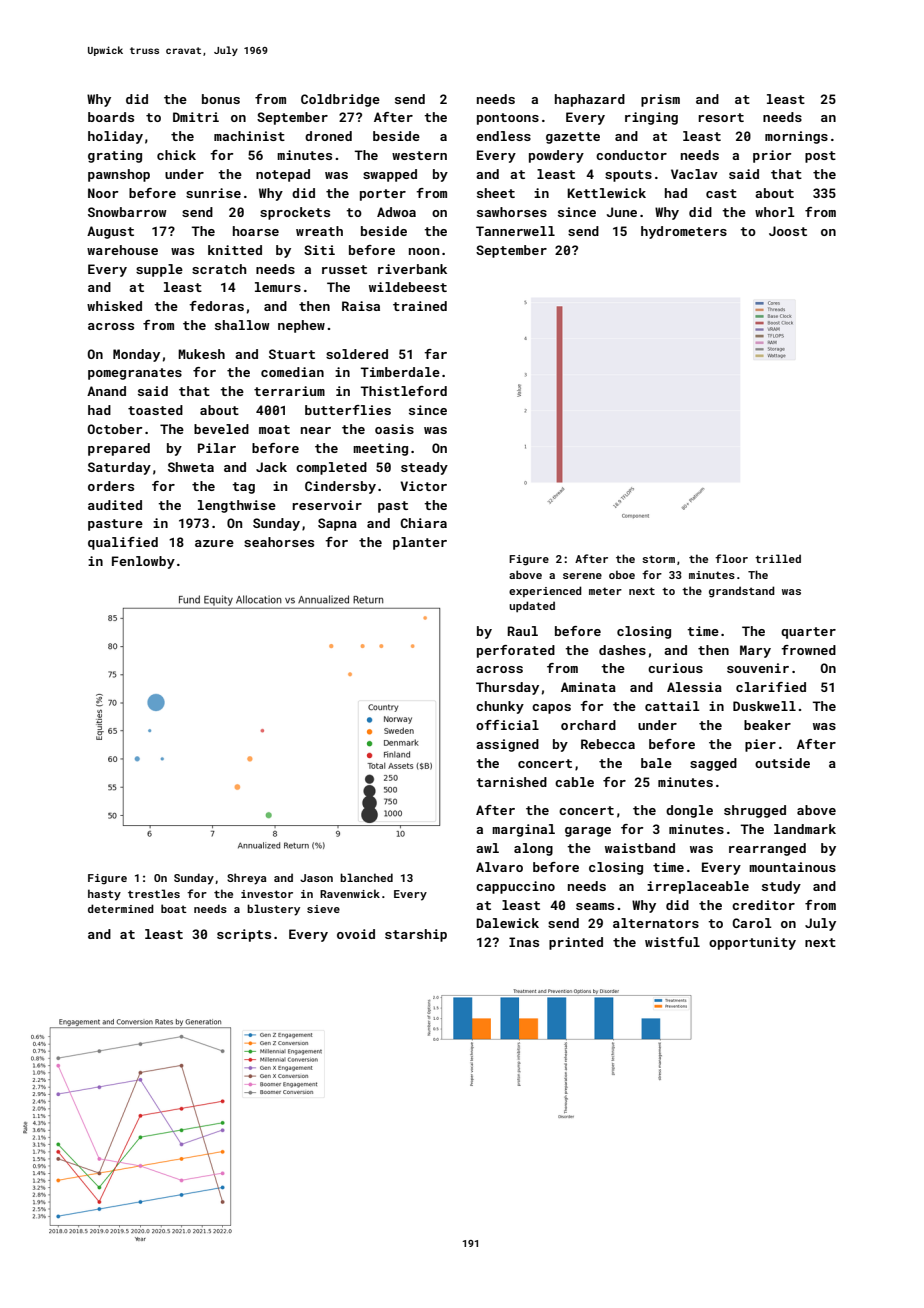 This screenshot has width=924, height=1308. I want to click on toasted, so click(155, 410).
